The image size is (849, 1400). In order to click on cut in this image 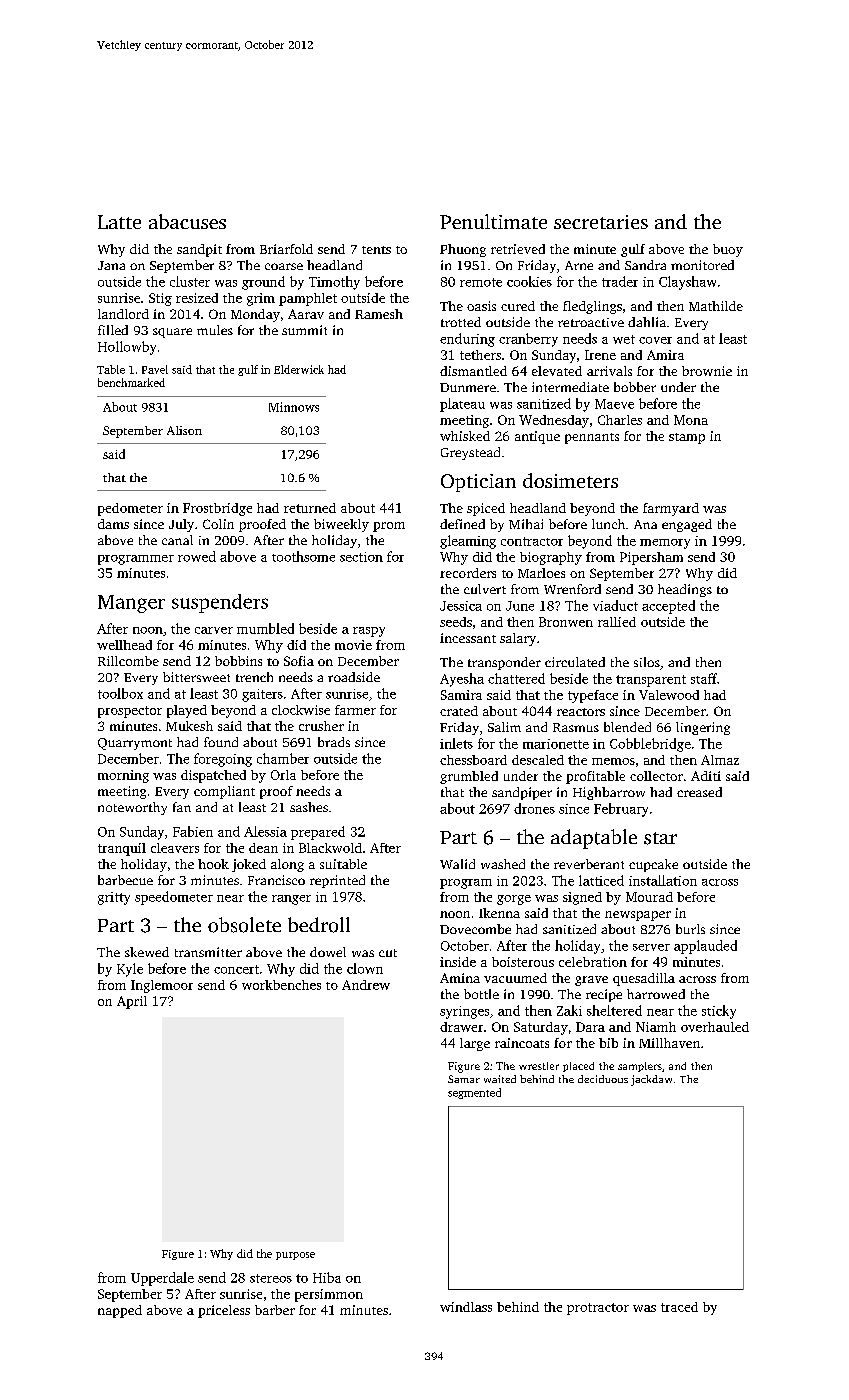, I will do `click(388, 953)`.
